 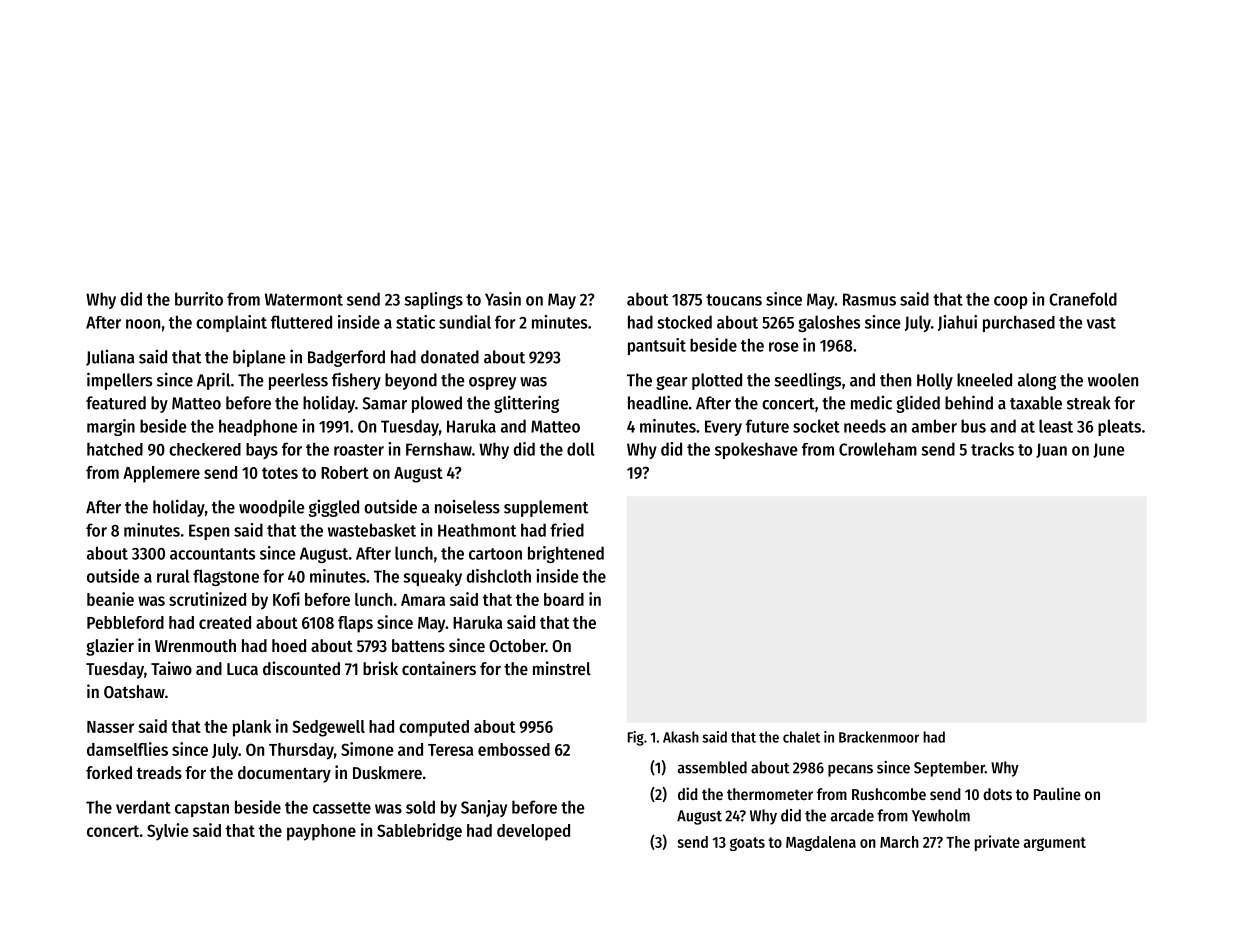 I want to click on arcade, so click(x=852, y=815).
